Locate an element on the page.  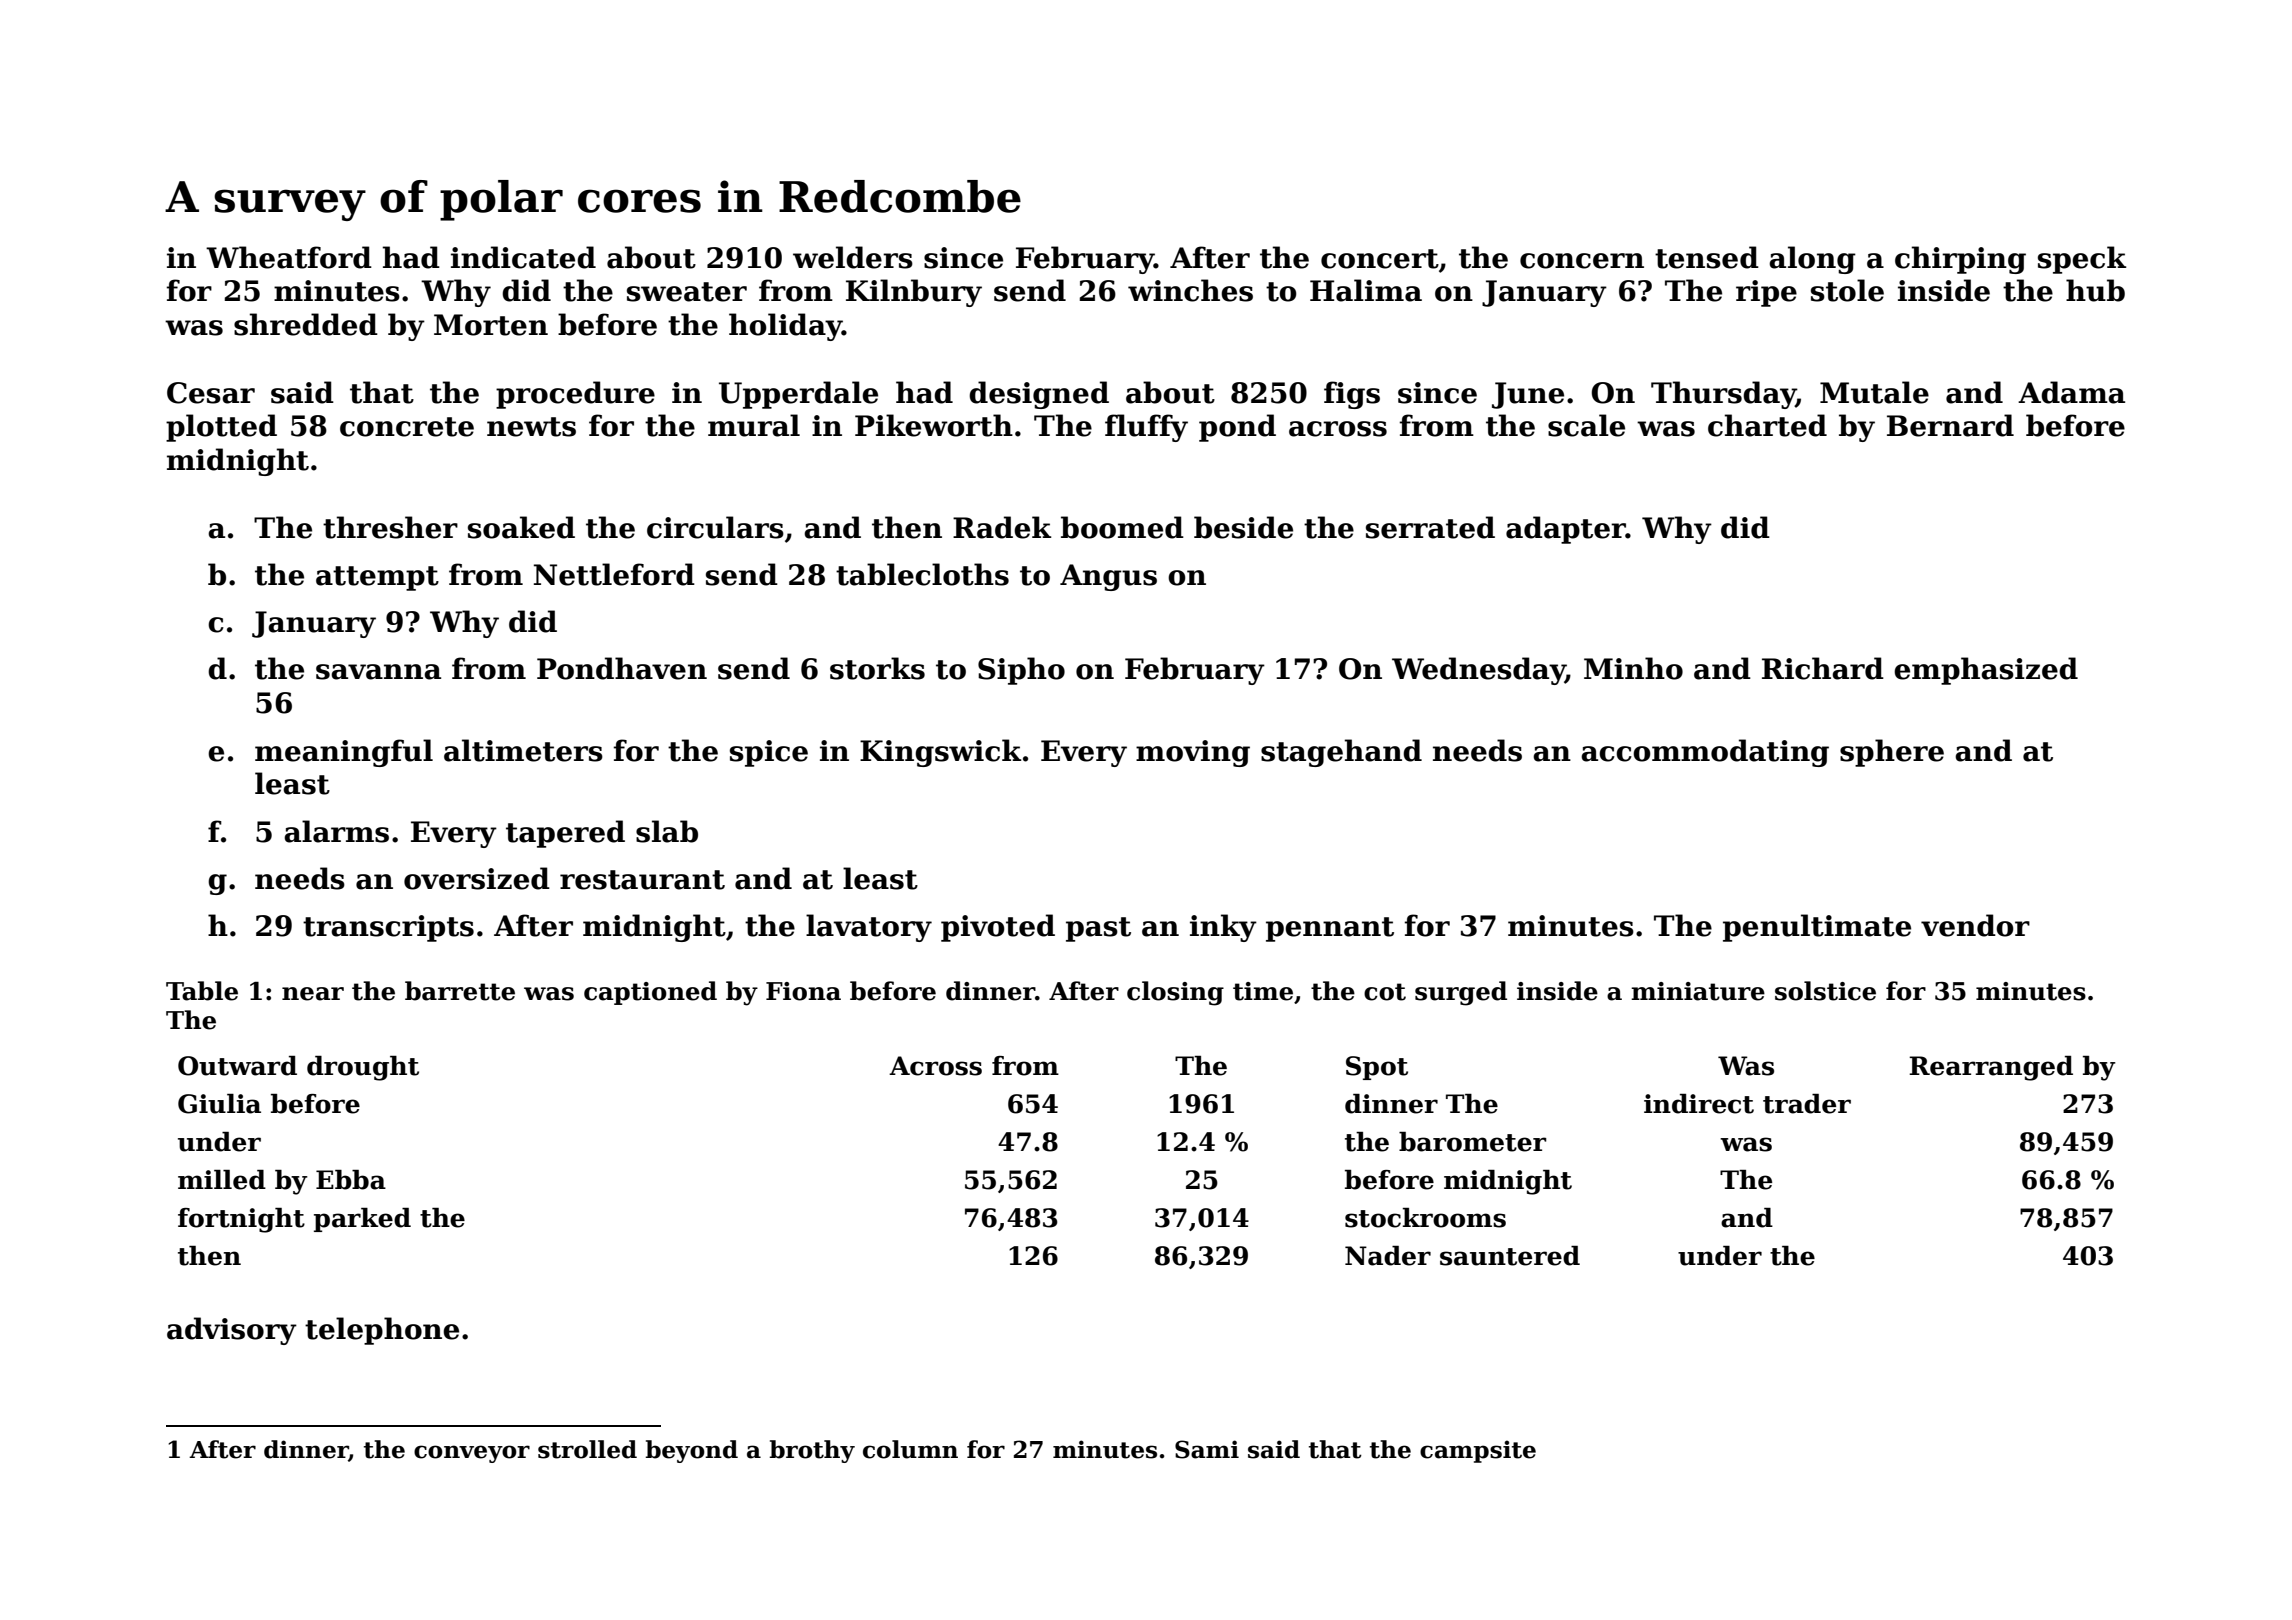
campsite is located at coordinates (1478, 1451).
